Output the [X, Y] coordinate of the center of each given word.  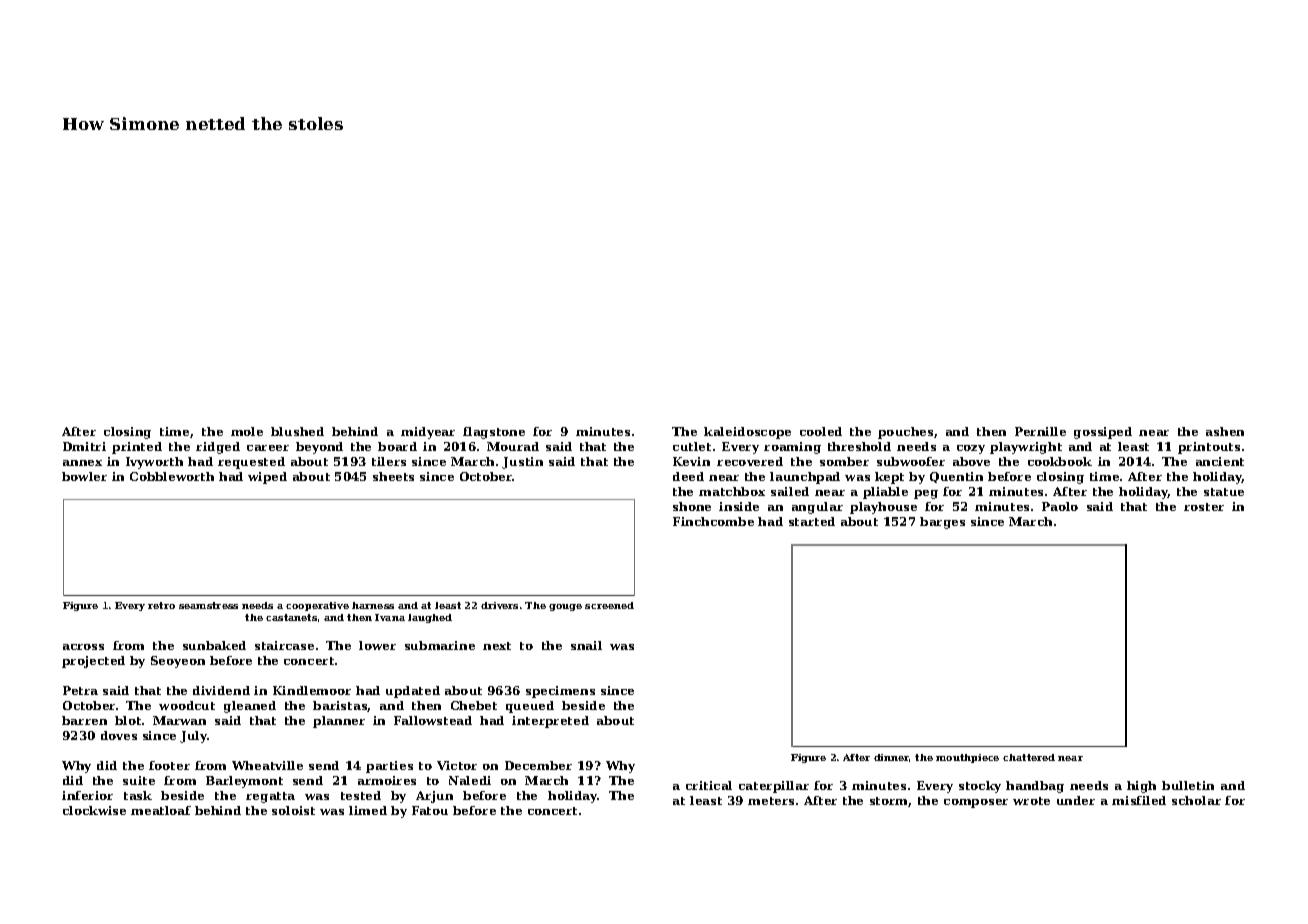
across [83, 647]
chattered [1029, 757]
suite [139, 780]
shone [692, 506]
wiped [267, 478]
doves [119, 735]
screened [609, 605]
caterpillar [774, 787]
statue [1224, 492]
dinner [891, 757]
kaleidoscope [747, 433]
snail [586, 645]
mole [247, 431]
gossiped [1103, 433]
